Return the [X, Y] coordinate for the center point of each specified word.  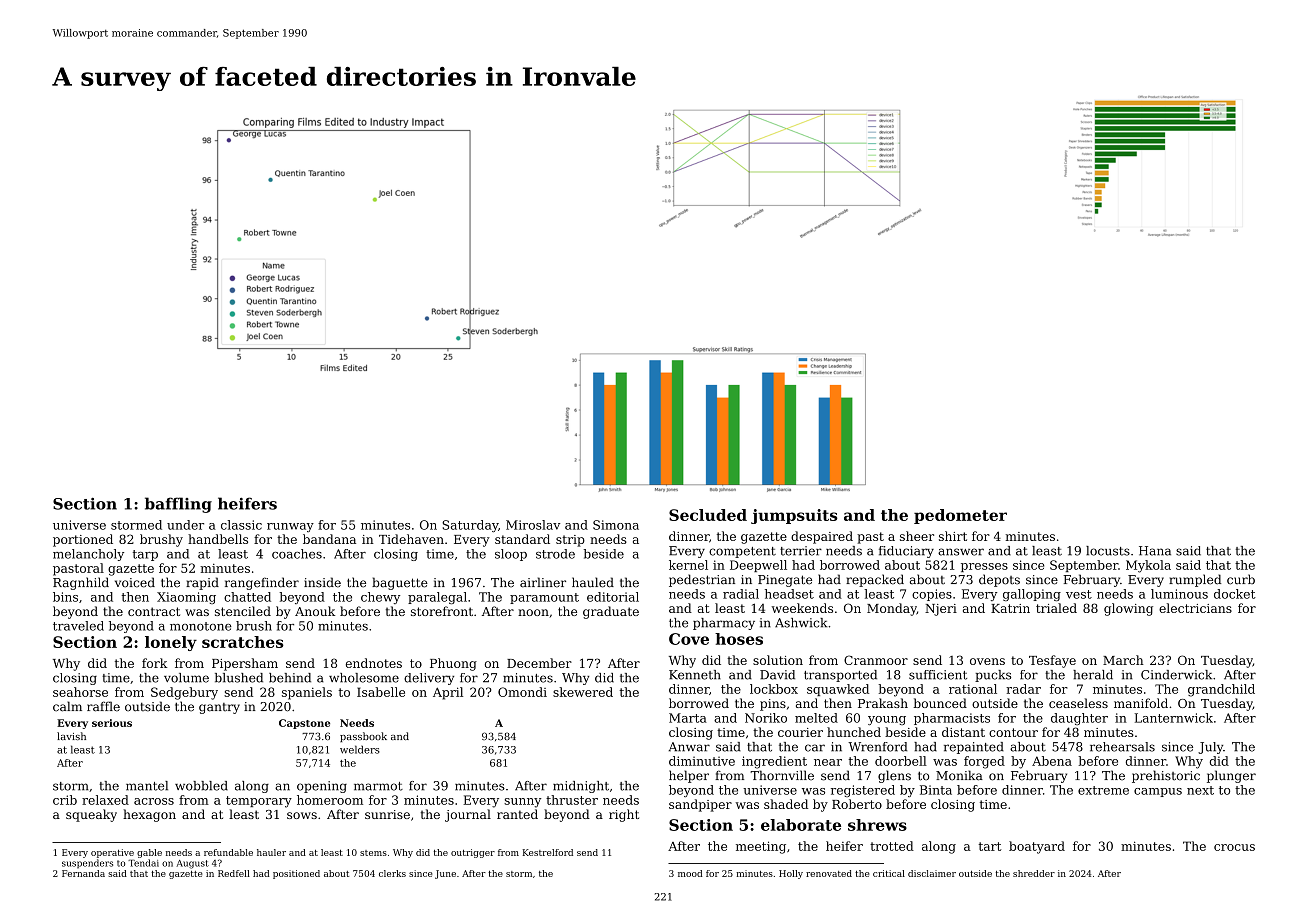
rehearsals [1122, 747]
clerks [392, 873]
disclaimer [932, 873]
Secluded [708, 515]
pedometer [960, 516]
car [815, 748]
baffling [178, 505]
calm [67, 706]
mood [690, 873]
